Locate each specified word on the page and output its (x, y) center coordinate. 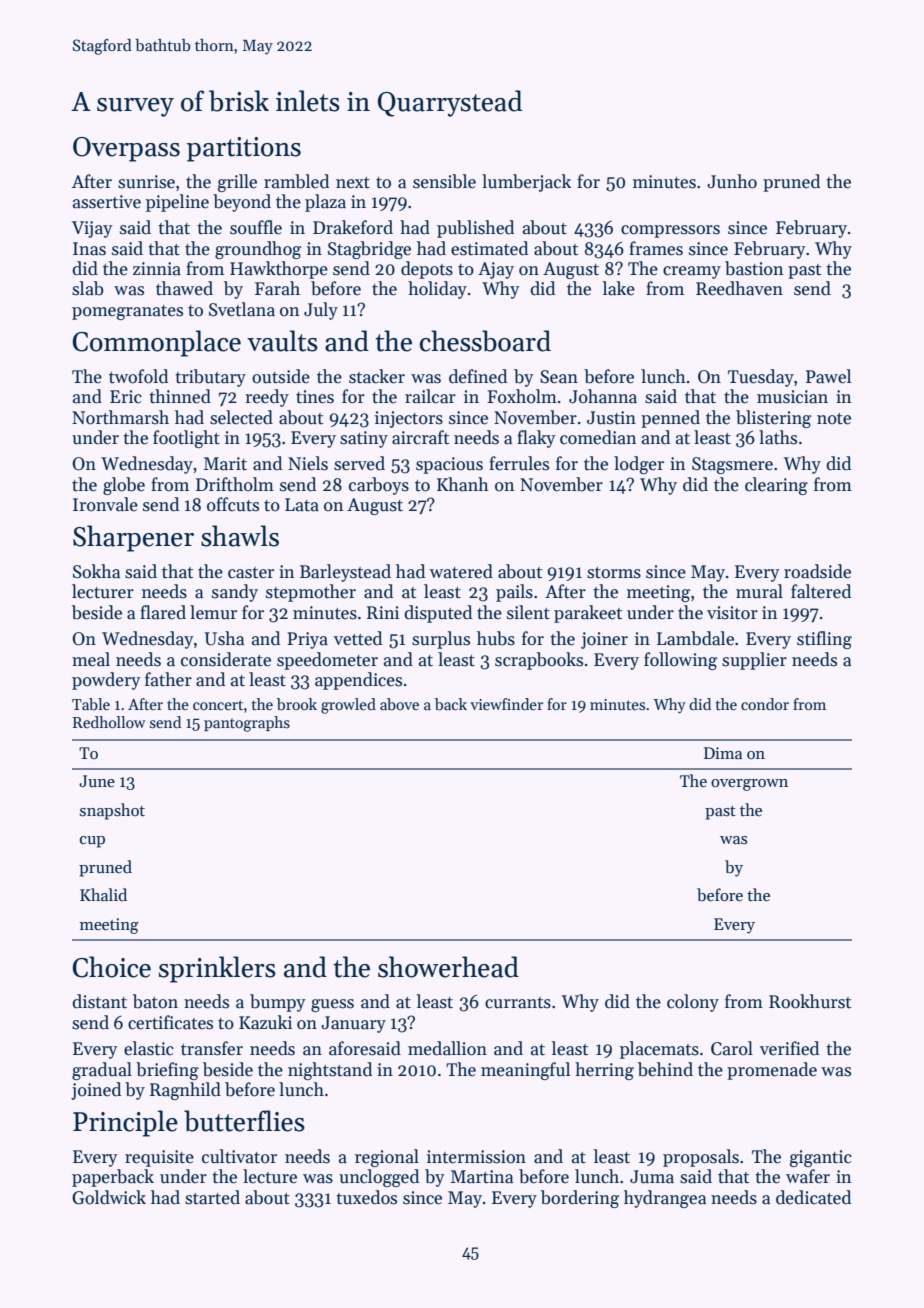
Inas (89, 249)
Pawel (828, 376)
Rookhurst (810, 1001)
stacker (377, 376)
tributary (210, 378)
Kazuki (265, 1022)
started (212, 1197)
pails (514, 593)
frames (656, 248)
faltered (821, 591)
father (168, 679)
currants (518, 1003)
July (321, 311)
